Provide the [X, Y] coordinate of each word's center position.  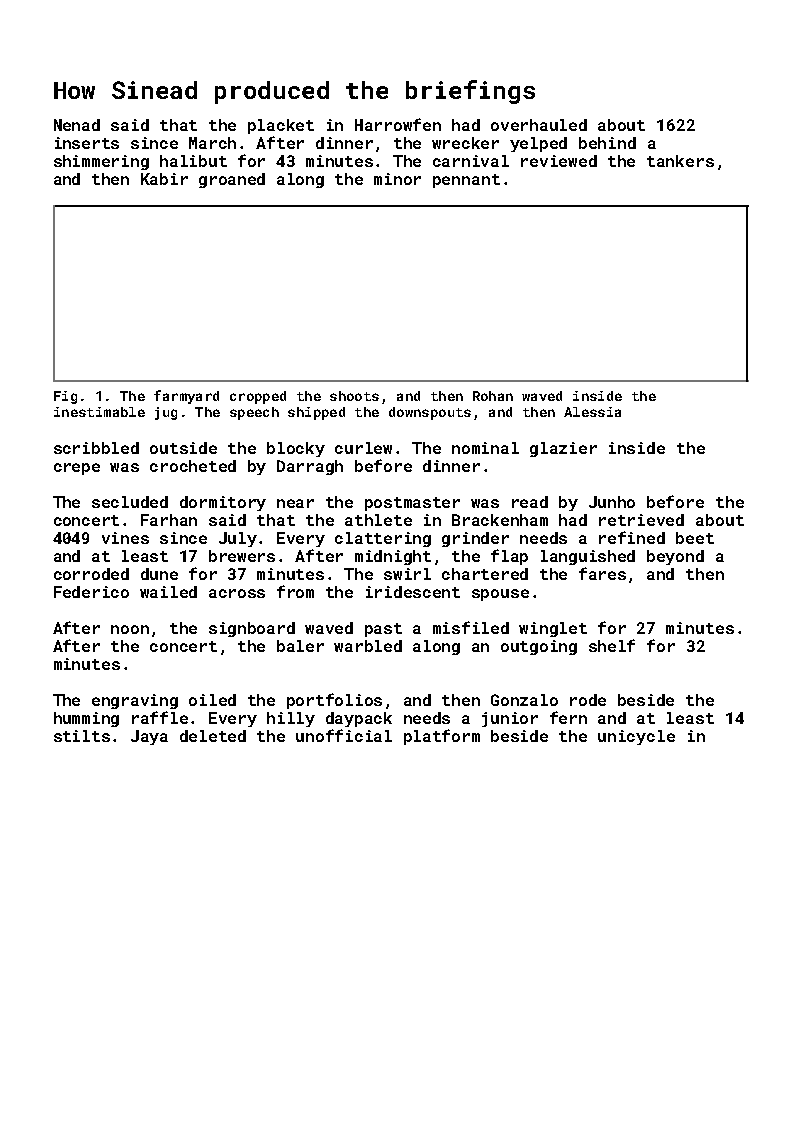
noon [130, 629]
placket [281, 126]
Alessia [592, 412]
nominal [485, 448]
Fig [65, 397]
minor [397, 179]
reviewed [559, 161]
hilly [291, 719]
